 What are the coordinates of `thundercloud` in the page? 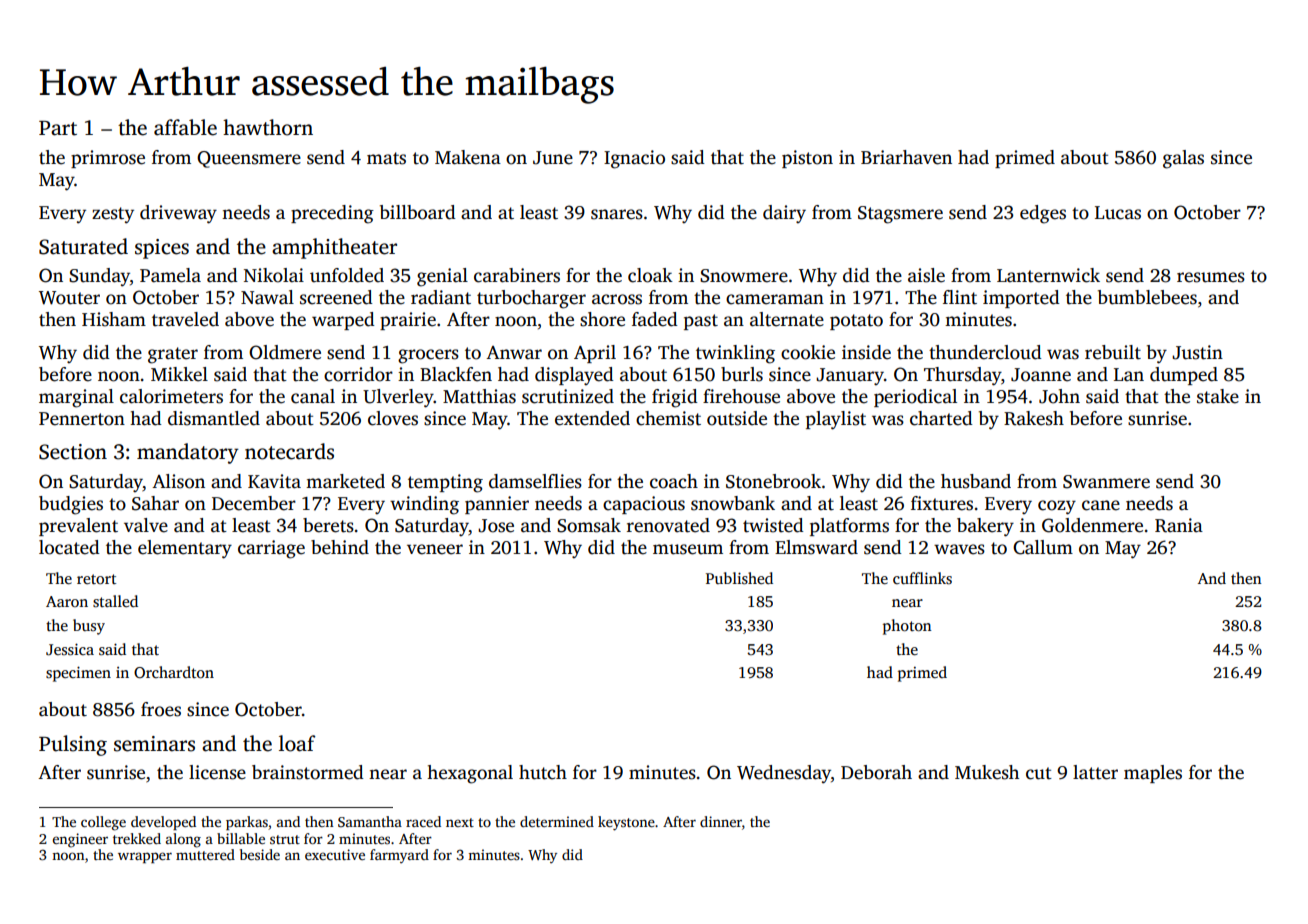 It's located at (985, 352).
